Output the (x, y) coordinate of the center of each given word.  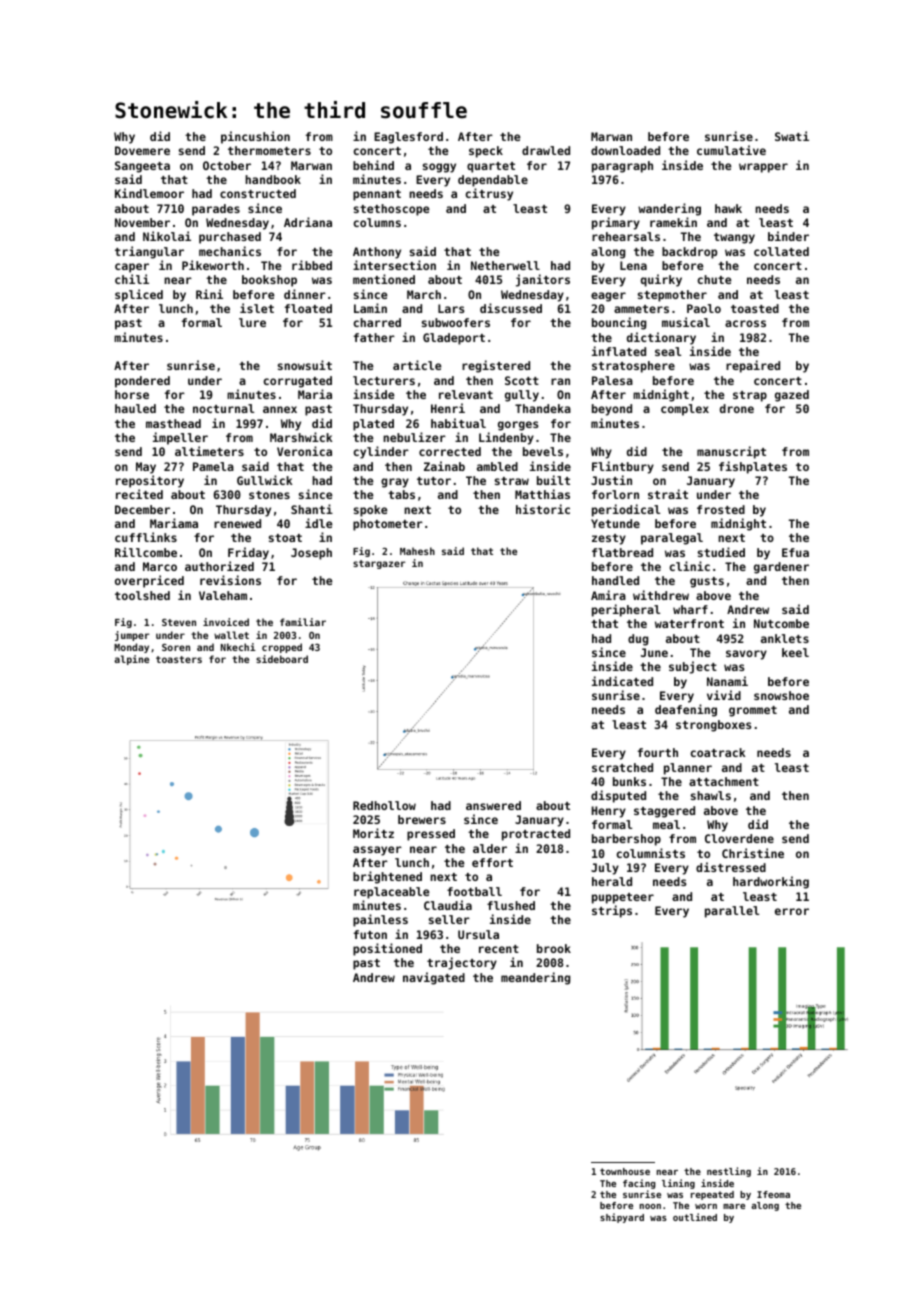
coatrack (718, 752)
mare (734, 1206)
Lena (633, 265)
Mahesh (417, 551)
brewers (422, 819)
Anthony (377, 253)
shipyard (622, 1218)
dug (638, 640)
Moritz (373, 833)
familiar (303, 622)
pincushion (255, 137)
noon (650, 1206)
